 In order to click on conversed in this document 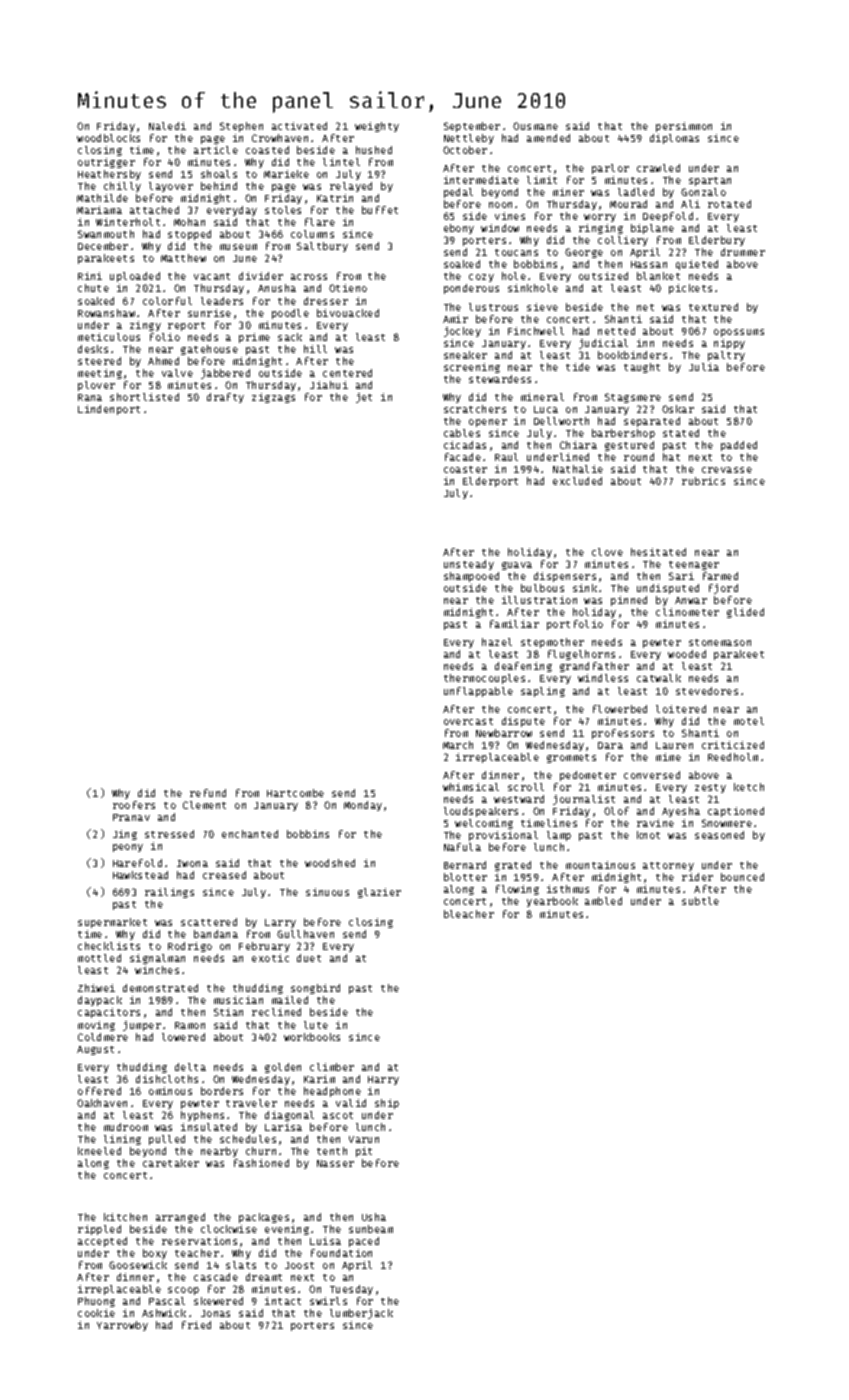, I will do `click(652, 775)`.
